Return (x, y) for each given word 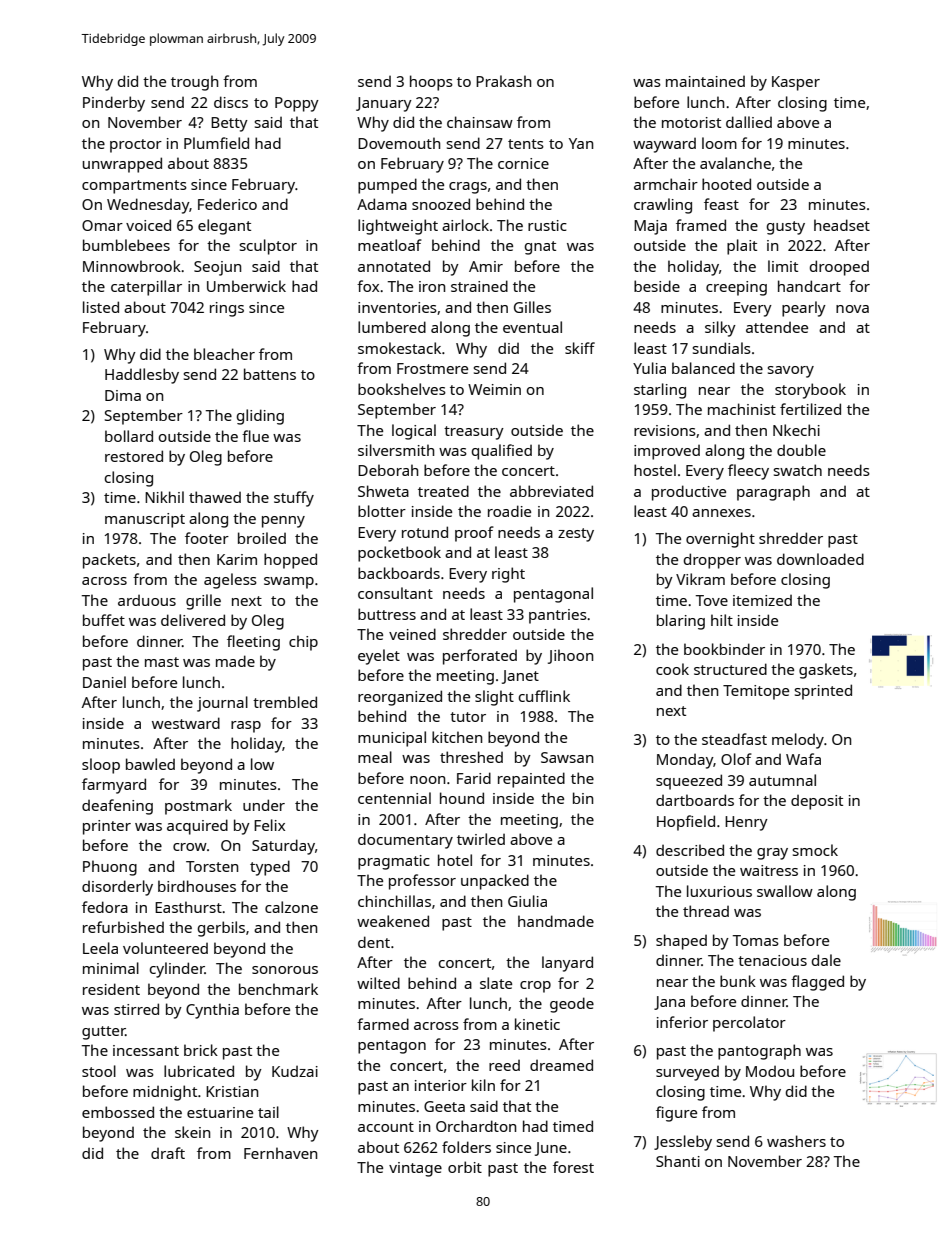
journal (222, 704)
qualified (502, 452)
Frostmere (432, 368)
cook (672, 669)
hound (462, 798)
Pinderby (114, 104)
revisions (665, 430)
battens (270, 374)
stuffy (294, 499)
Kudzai (295, 1071)
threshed (471, 757)
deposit (817, 802)
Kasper (796, 83)
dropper (712, 561)
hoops (431, 83)
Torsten (212, 866)
